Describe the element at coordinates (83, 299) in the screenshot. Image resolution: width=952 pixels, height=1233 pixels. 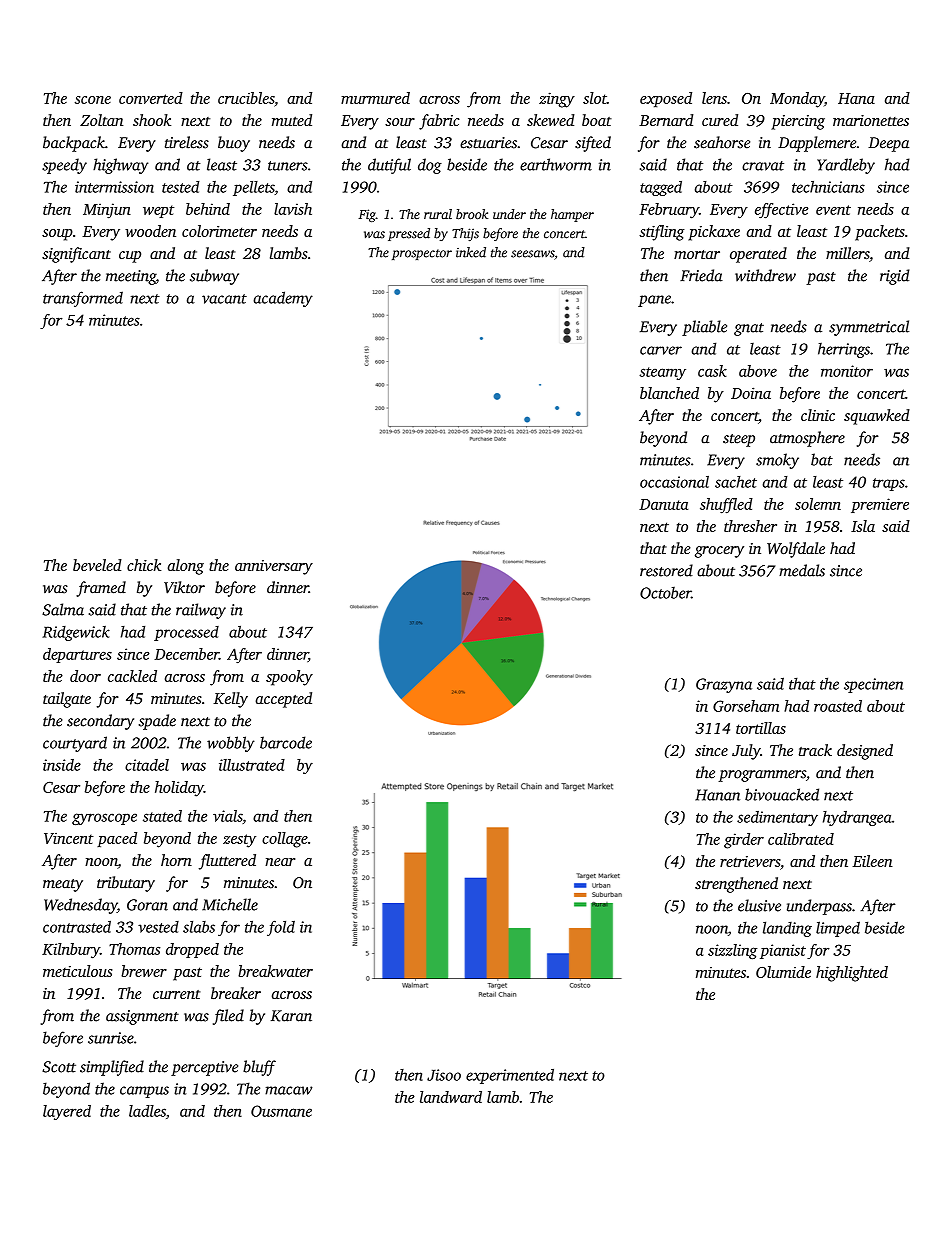
I see `transformed` at that location.
